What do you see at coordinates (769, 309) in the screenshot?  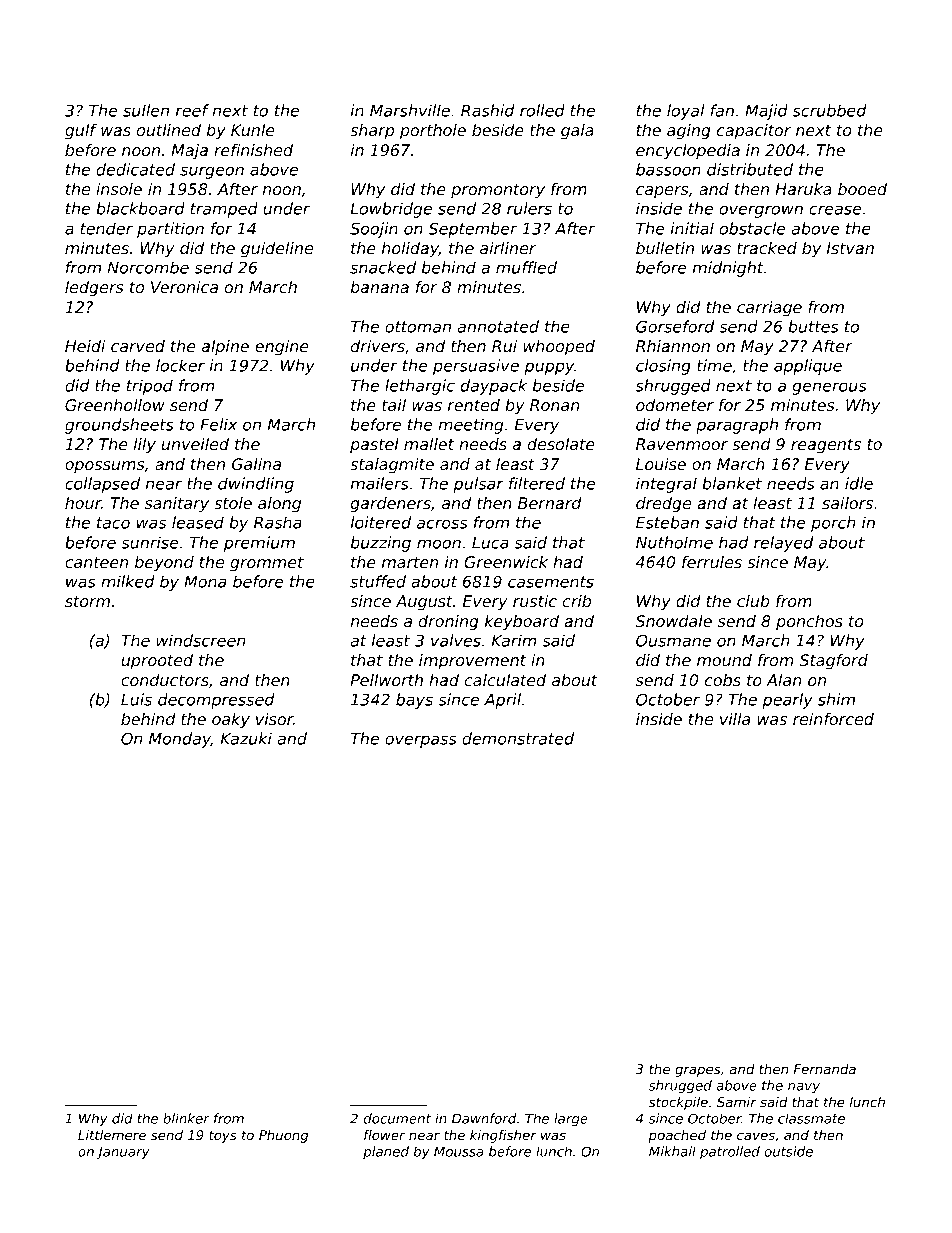 I see `carriage` at bounding box center [769, 309].
